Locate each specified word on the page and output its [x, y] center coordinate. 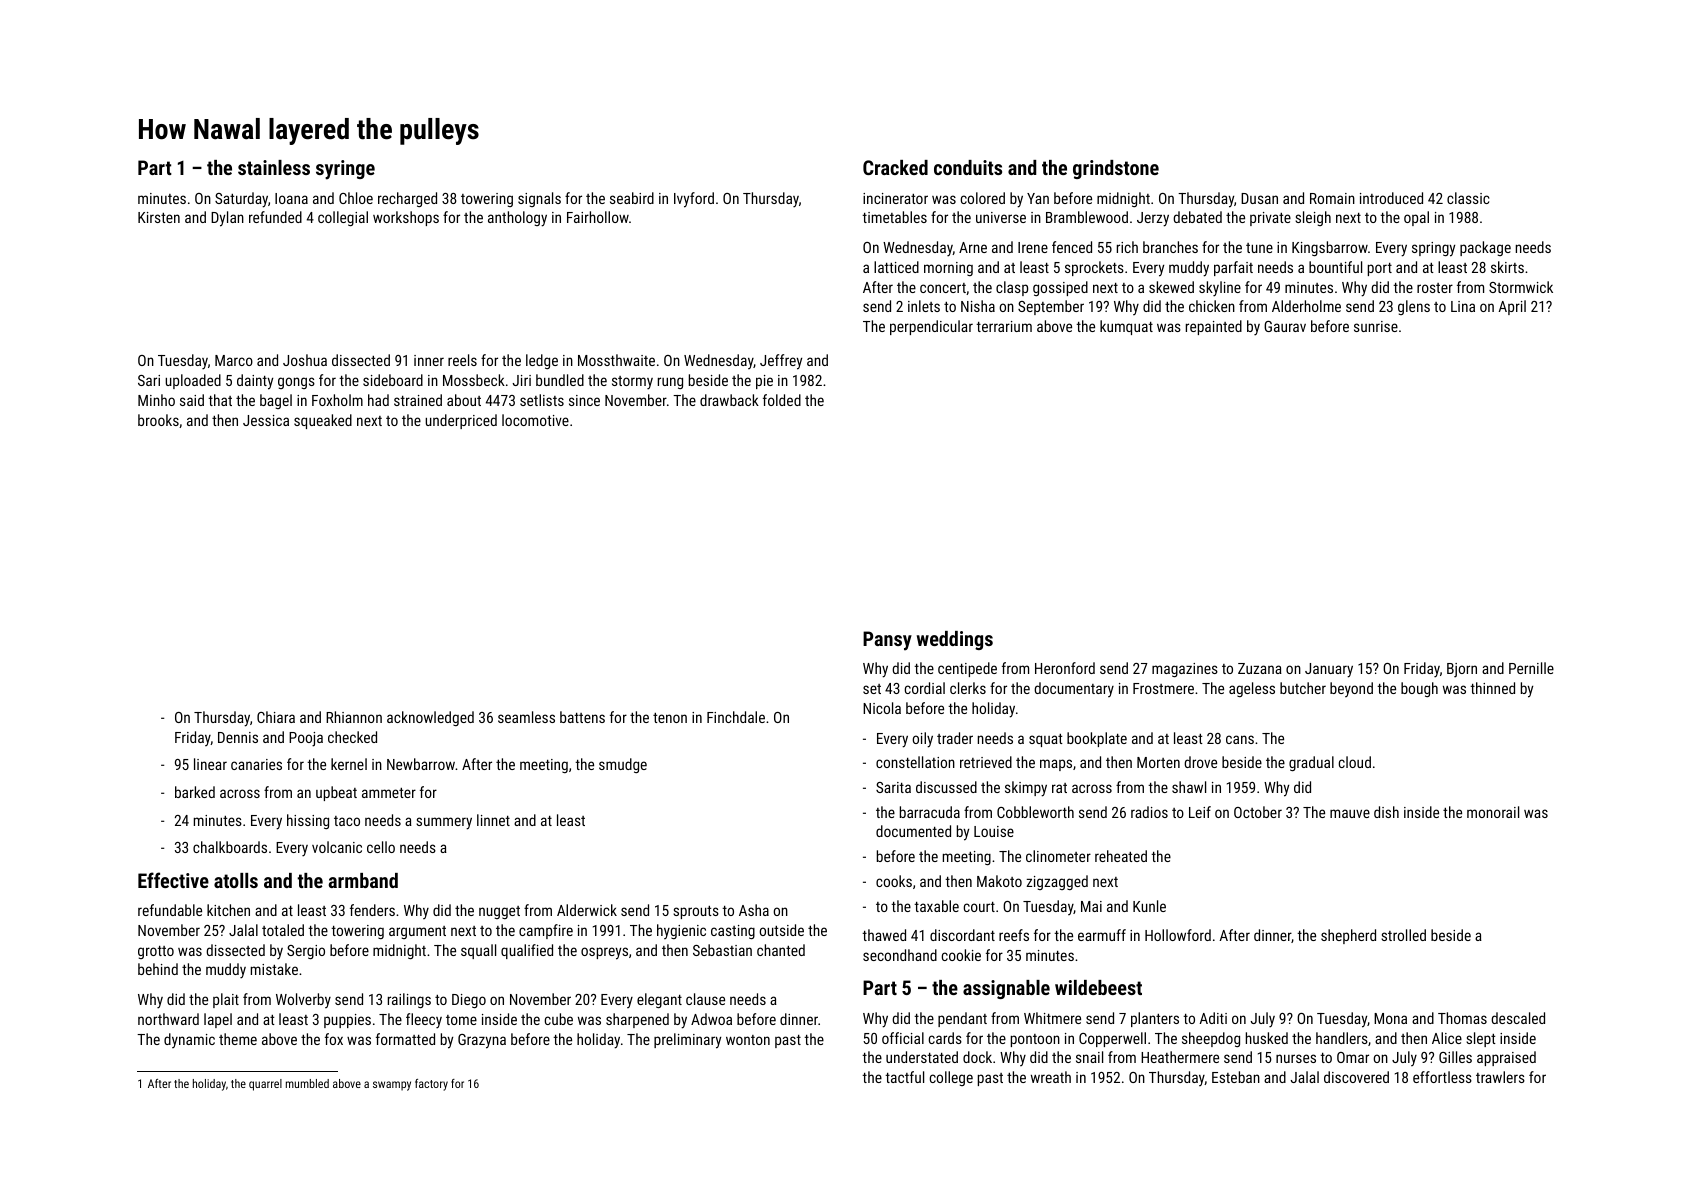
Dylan [227, 219]
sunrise [1376, 326]
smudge [623, 765]
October [1258, 812]
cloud [1355, 762]
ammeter [389, 793]
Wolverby [303, 1000]
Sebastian [722, 950]
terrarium [1004, 326]
